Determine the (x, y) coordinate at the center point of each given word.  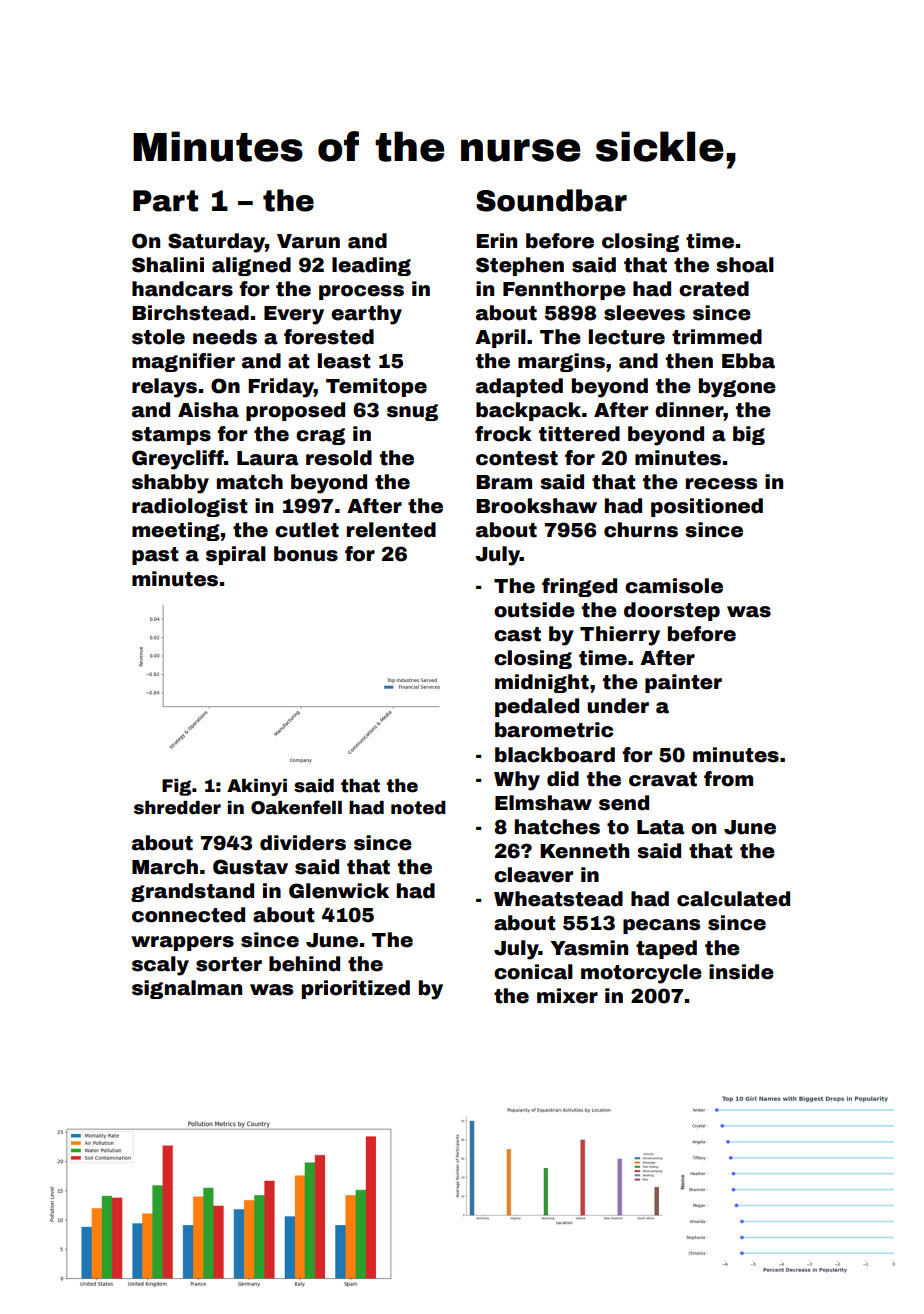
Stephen (520, 266)
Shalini (168, 265)
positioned (707, 507)
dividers (303, 843)
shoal (745, 265)
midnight (542, 683)
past (155, 556)
